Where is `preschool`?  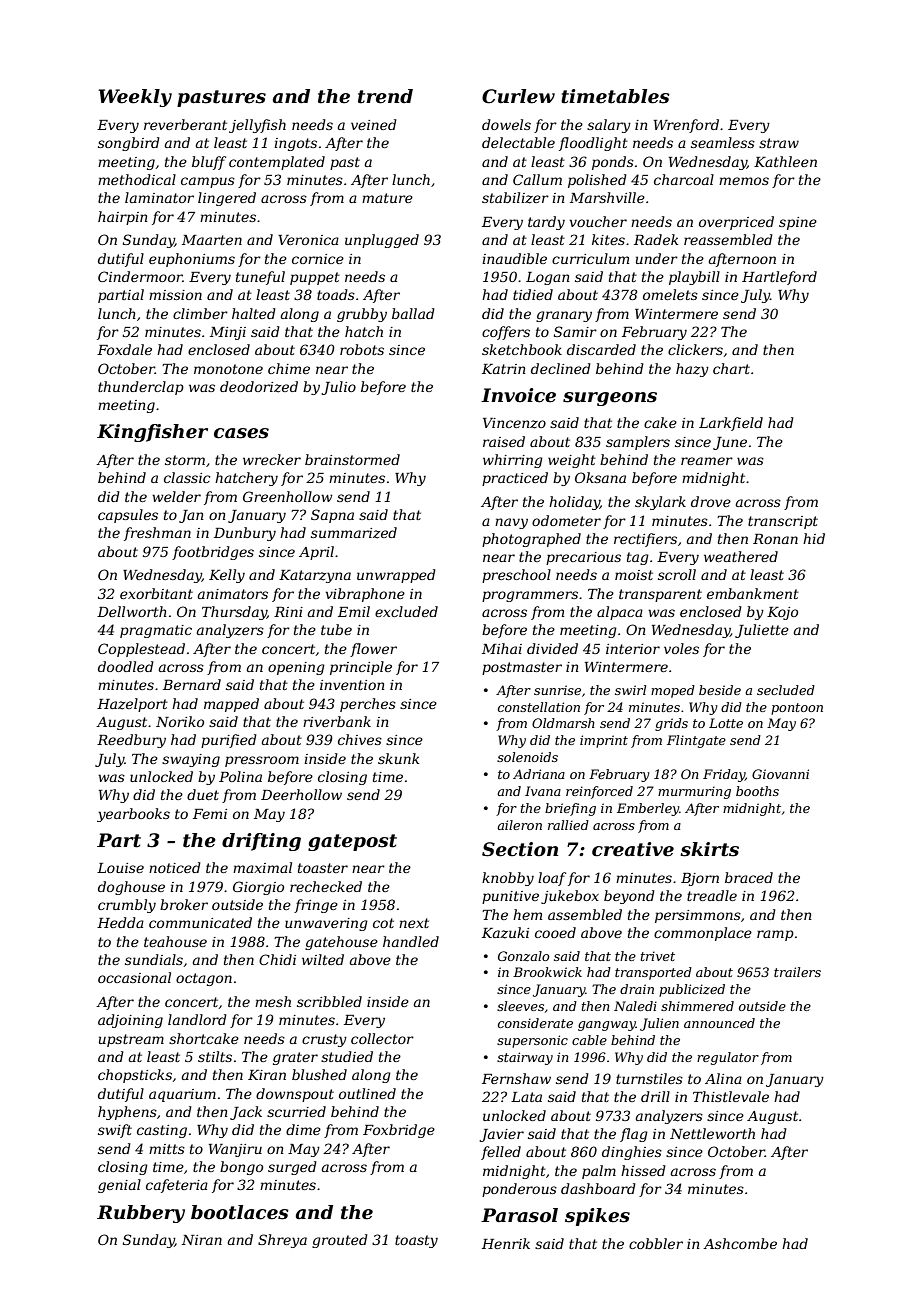
preschool is located at coordinates (516, 576).
